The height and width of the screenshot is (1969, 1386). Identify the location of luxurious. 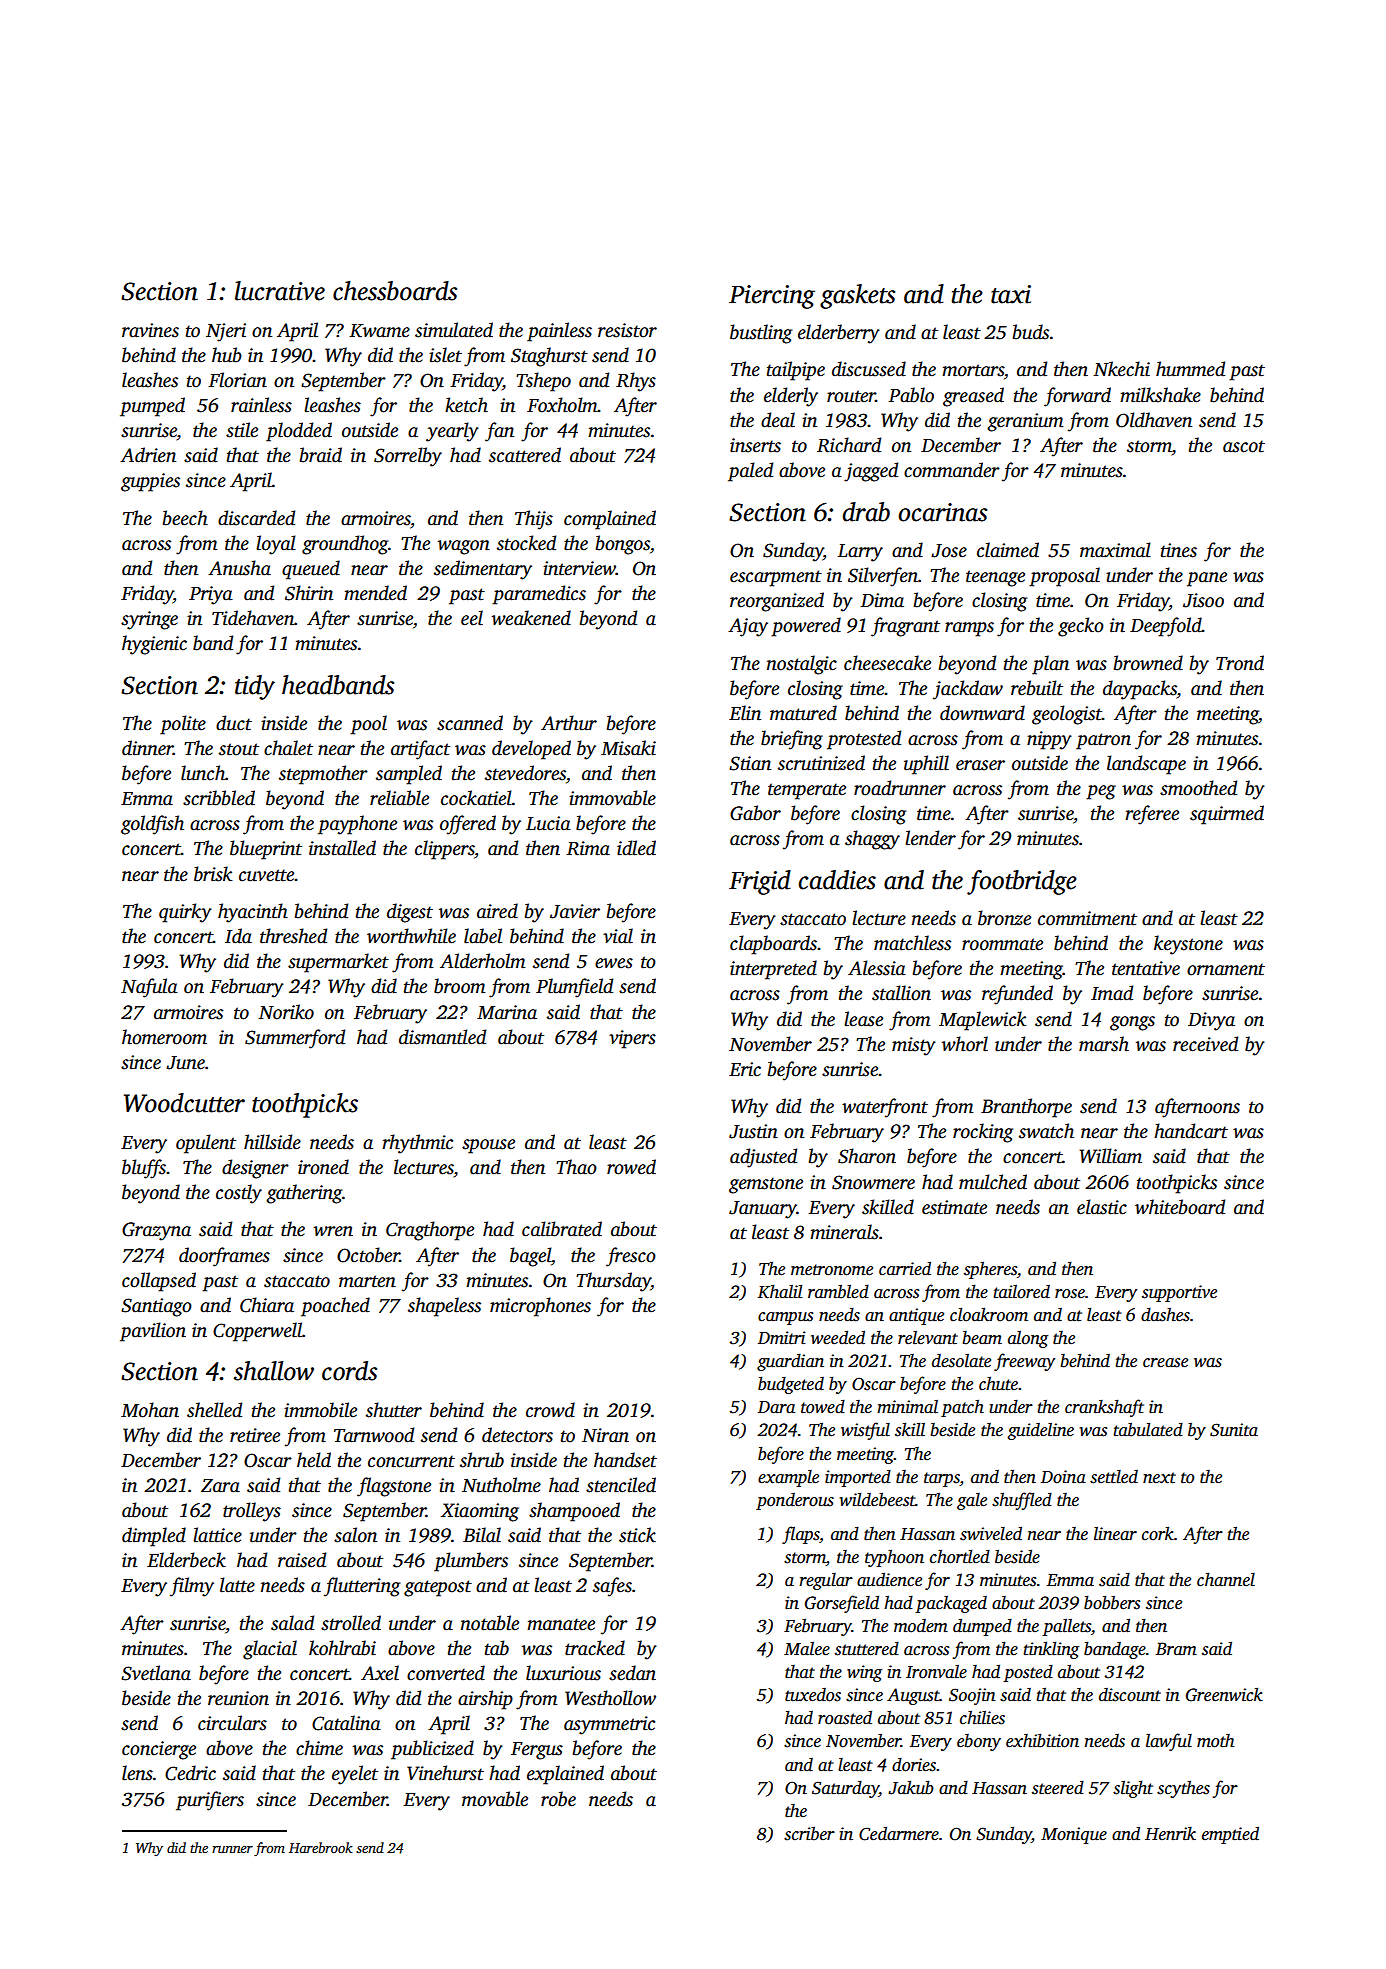
(563, 1673).
